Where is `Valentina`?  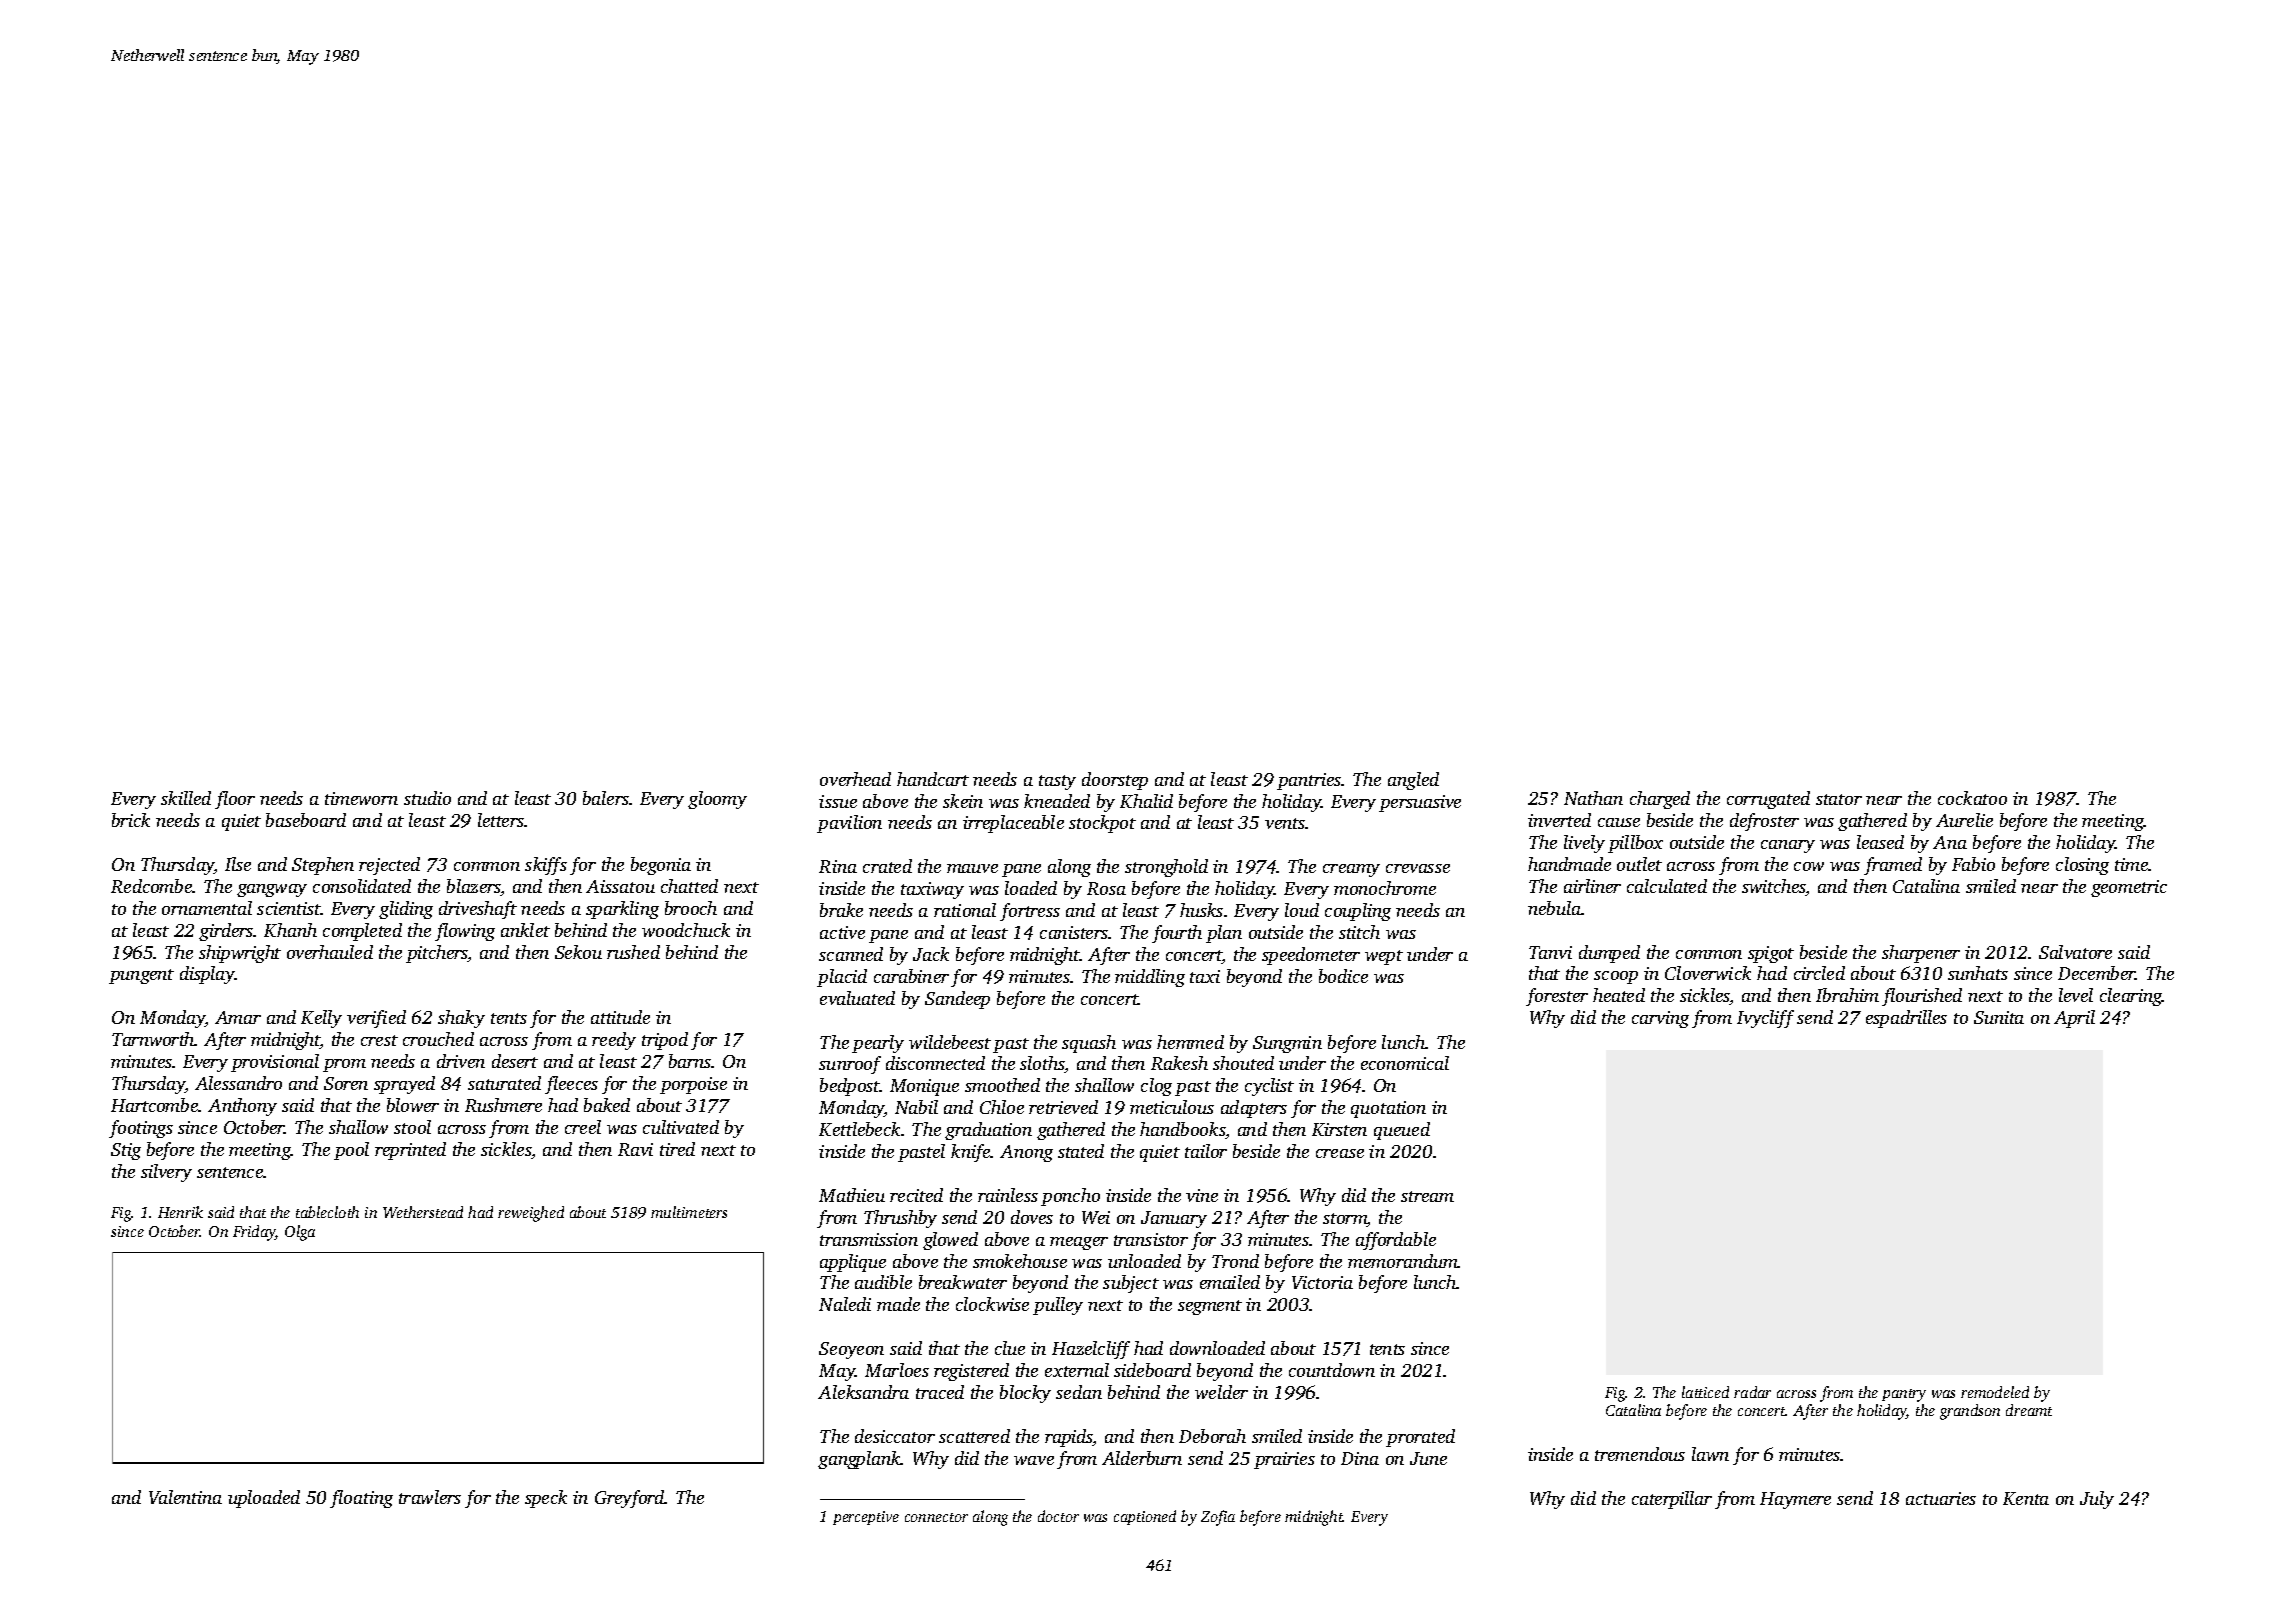 Valentina is located at coordinates (185, 1497).
